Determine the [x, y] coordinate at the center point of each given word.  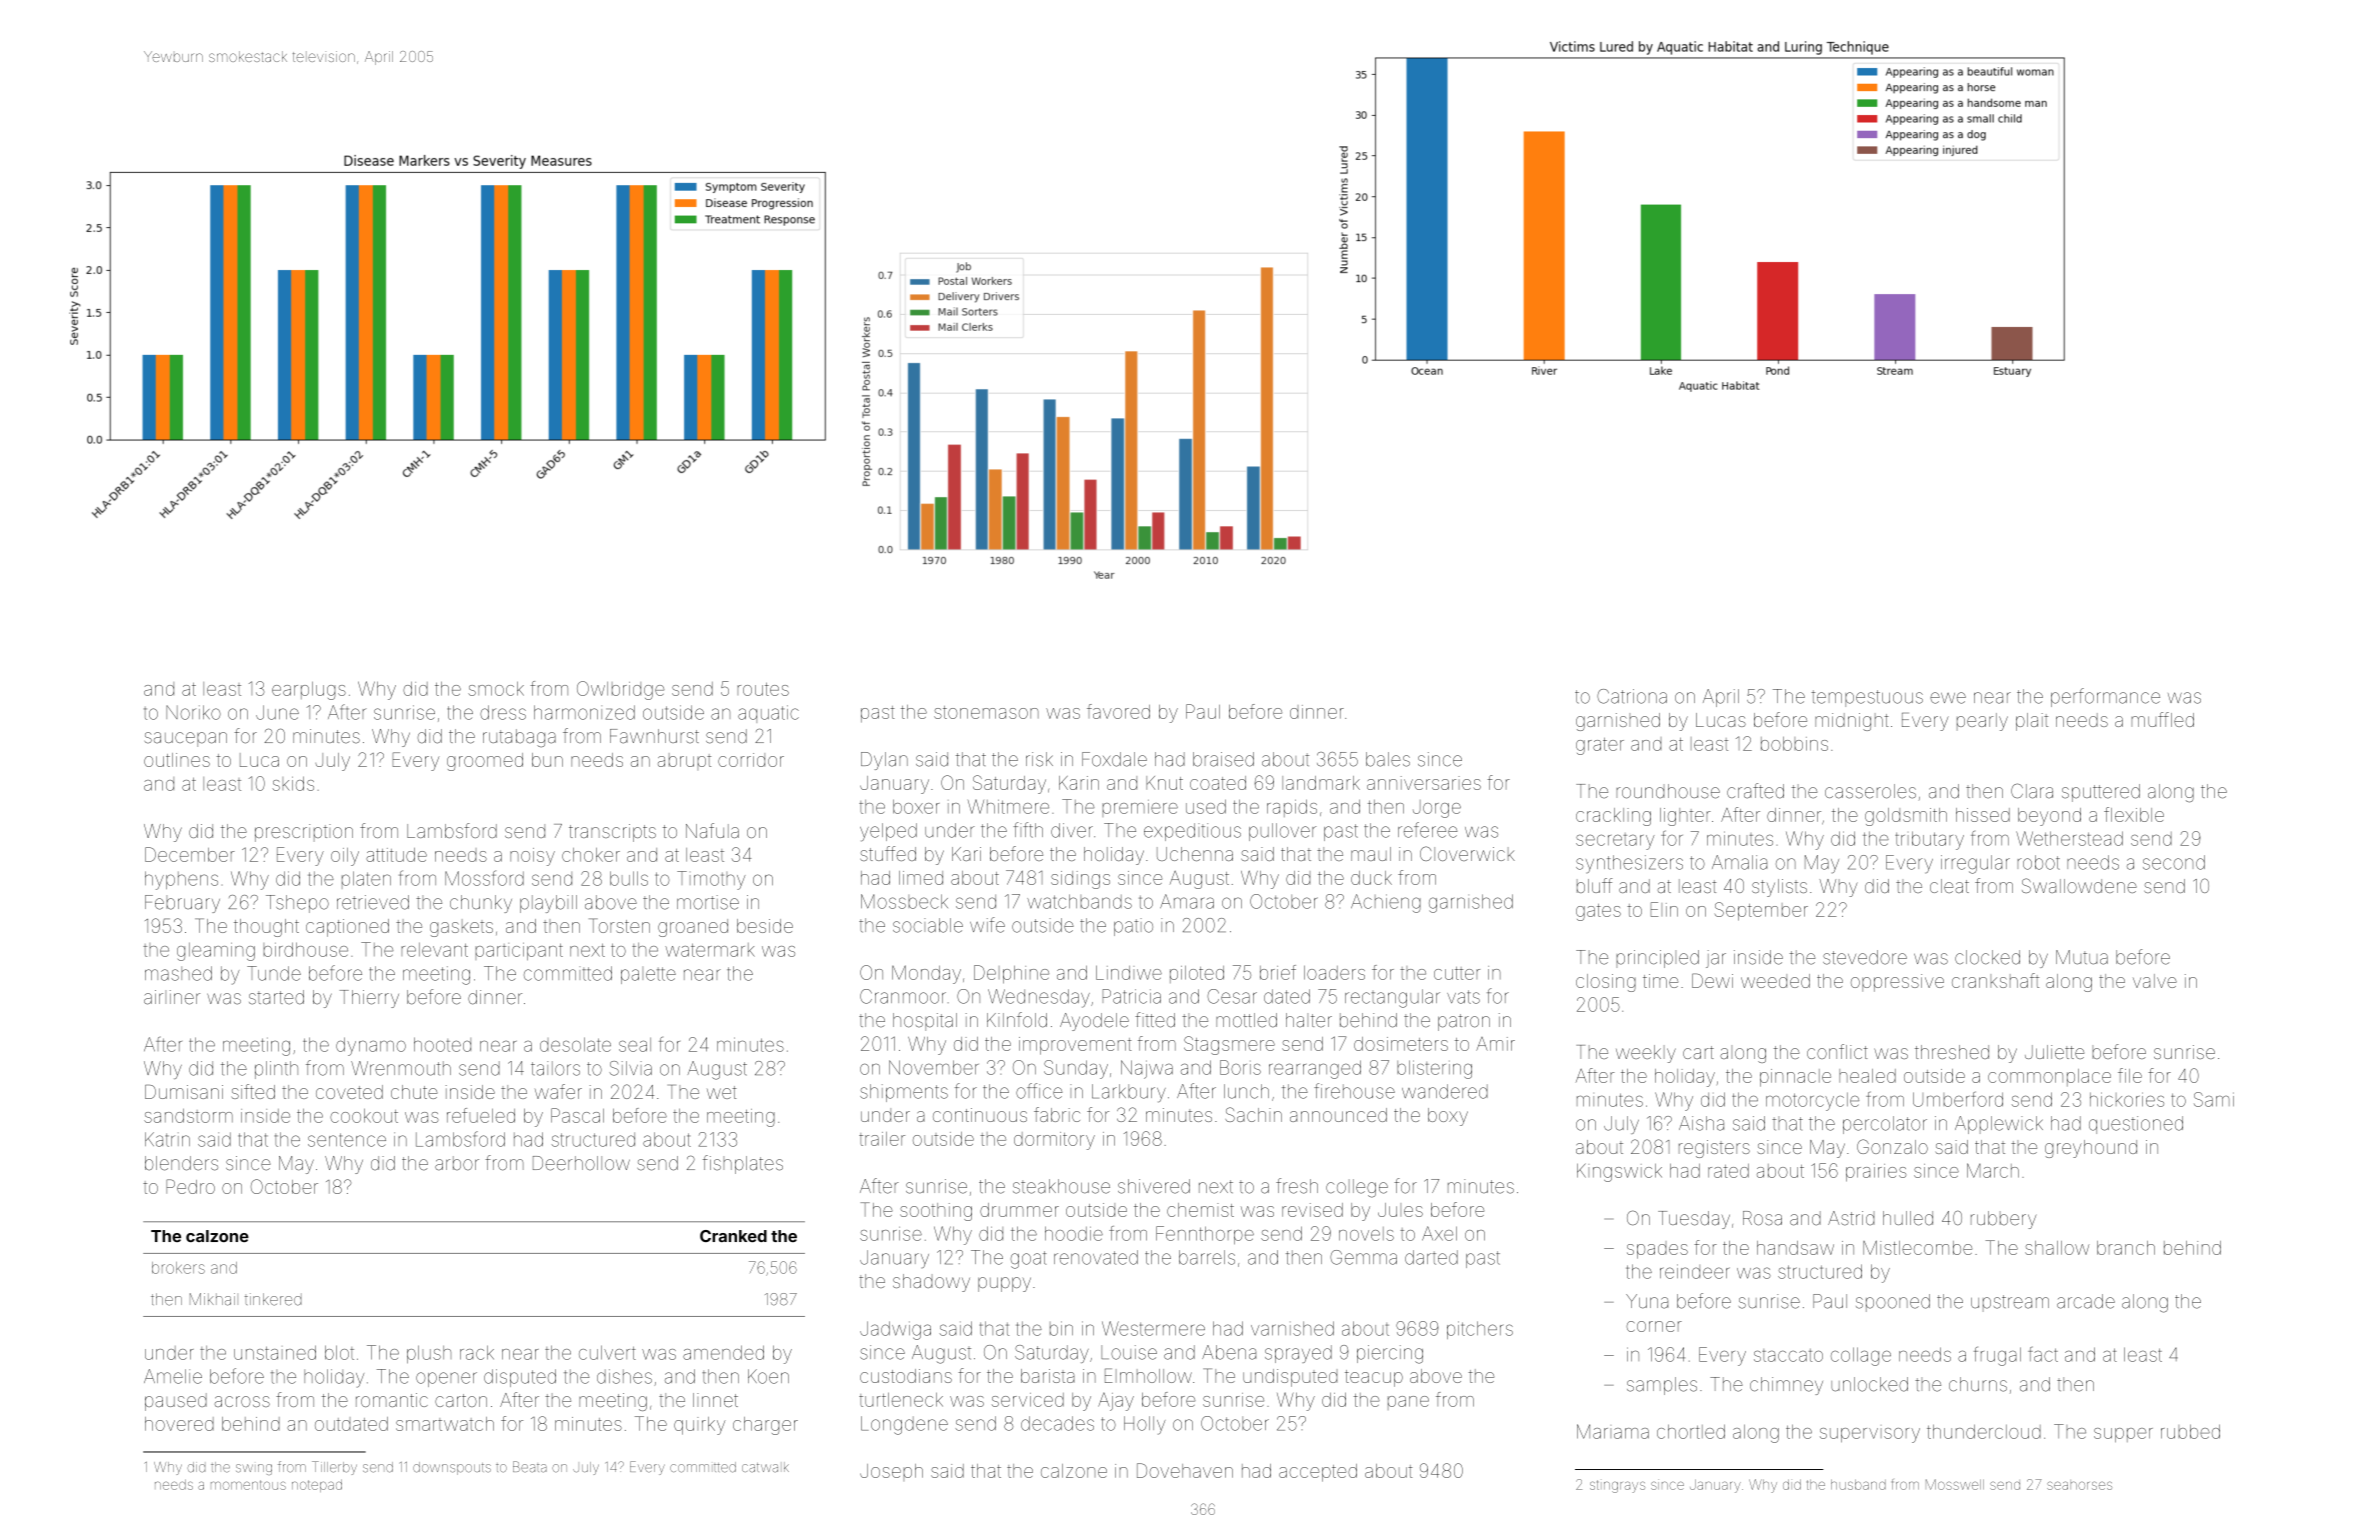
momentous [248, 1485]
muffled [2163, 719]
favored [1118, 711]
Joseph [891, 1471]
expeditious [1192, 832]
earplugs [309, 691]
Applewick [1999, 1125]
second [2174, 862]
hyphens [181, 880]
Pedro [190, 1186]
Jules [1400, 1210]
